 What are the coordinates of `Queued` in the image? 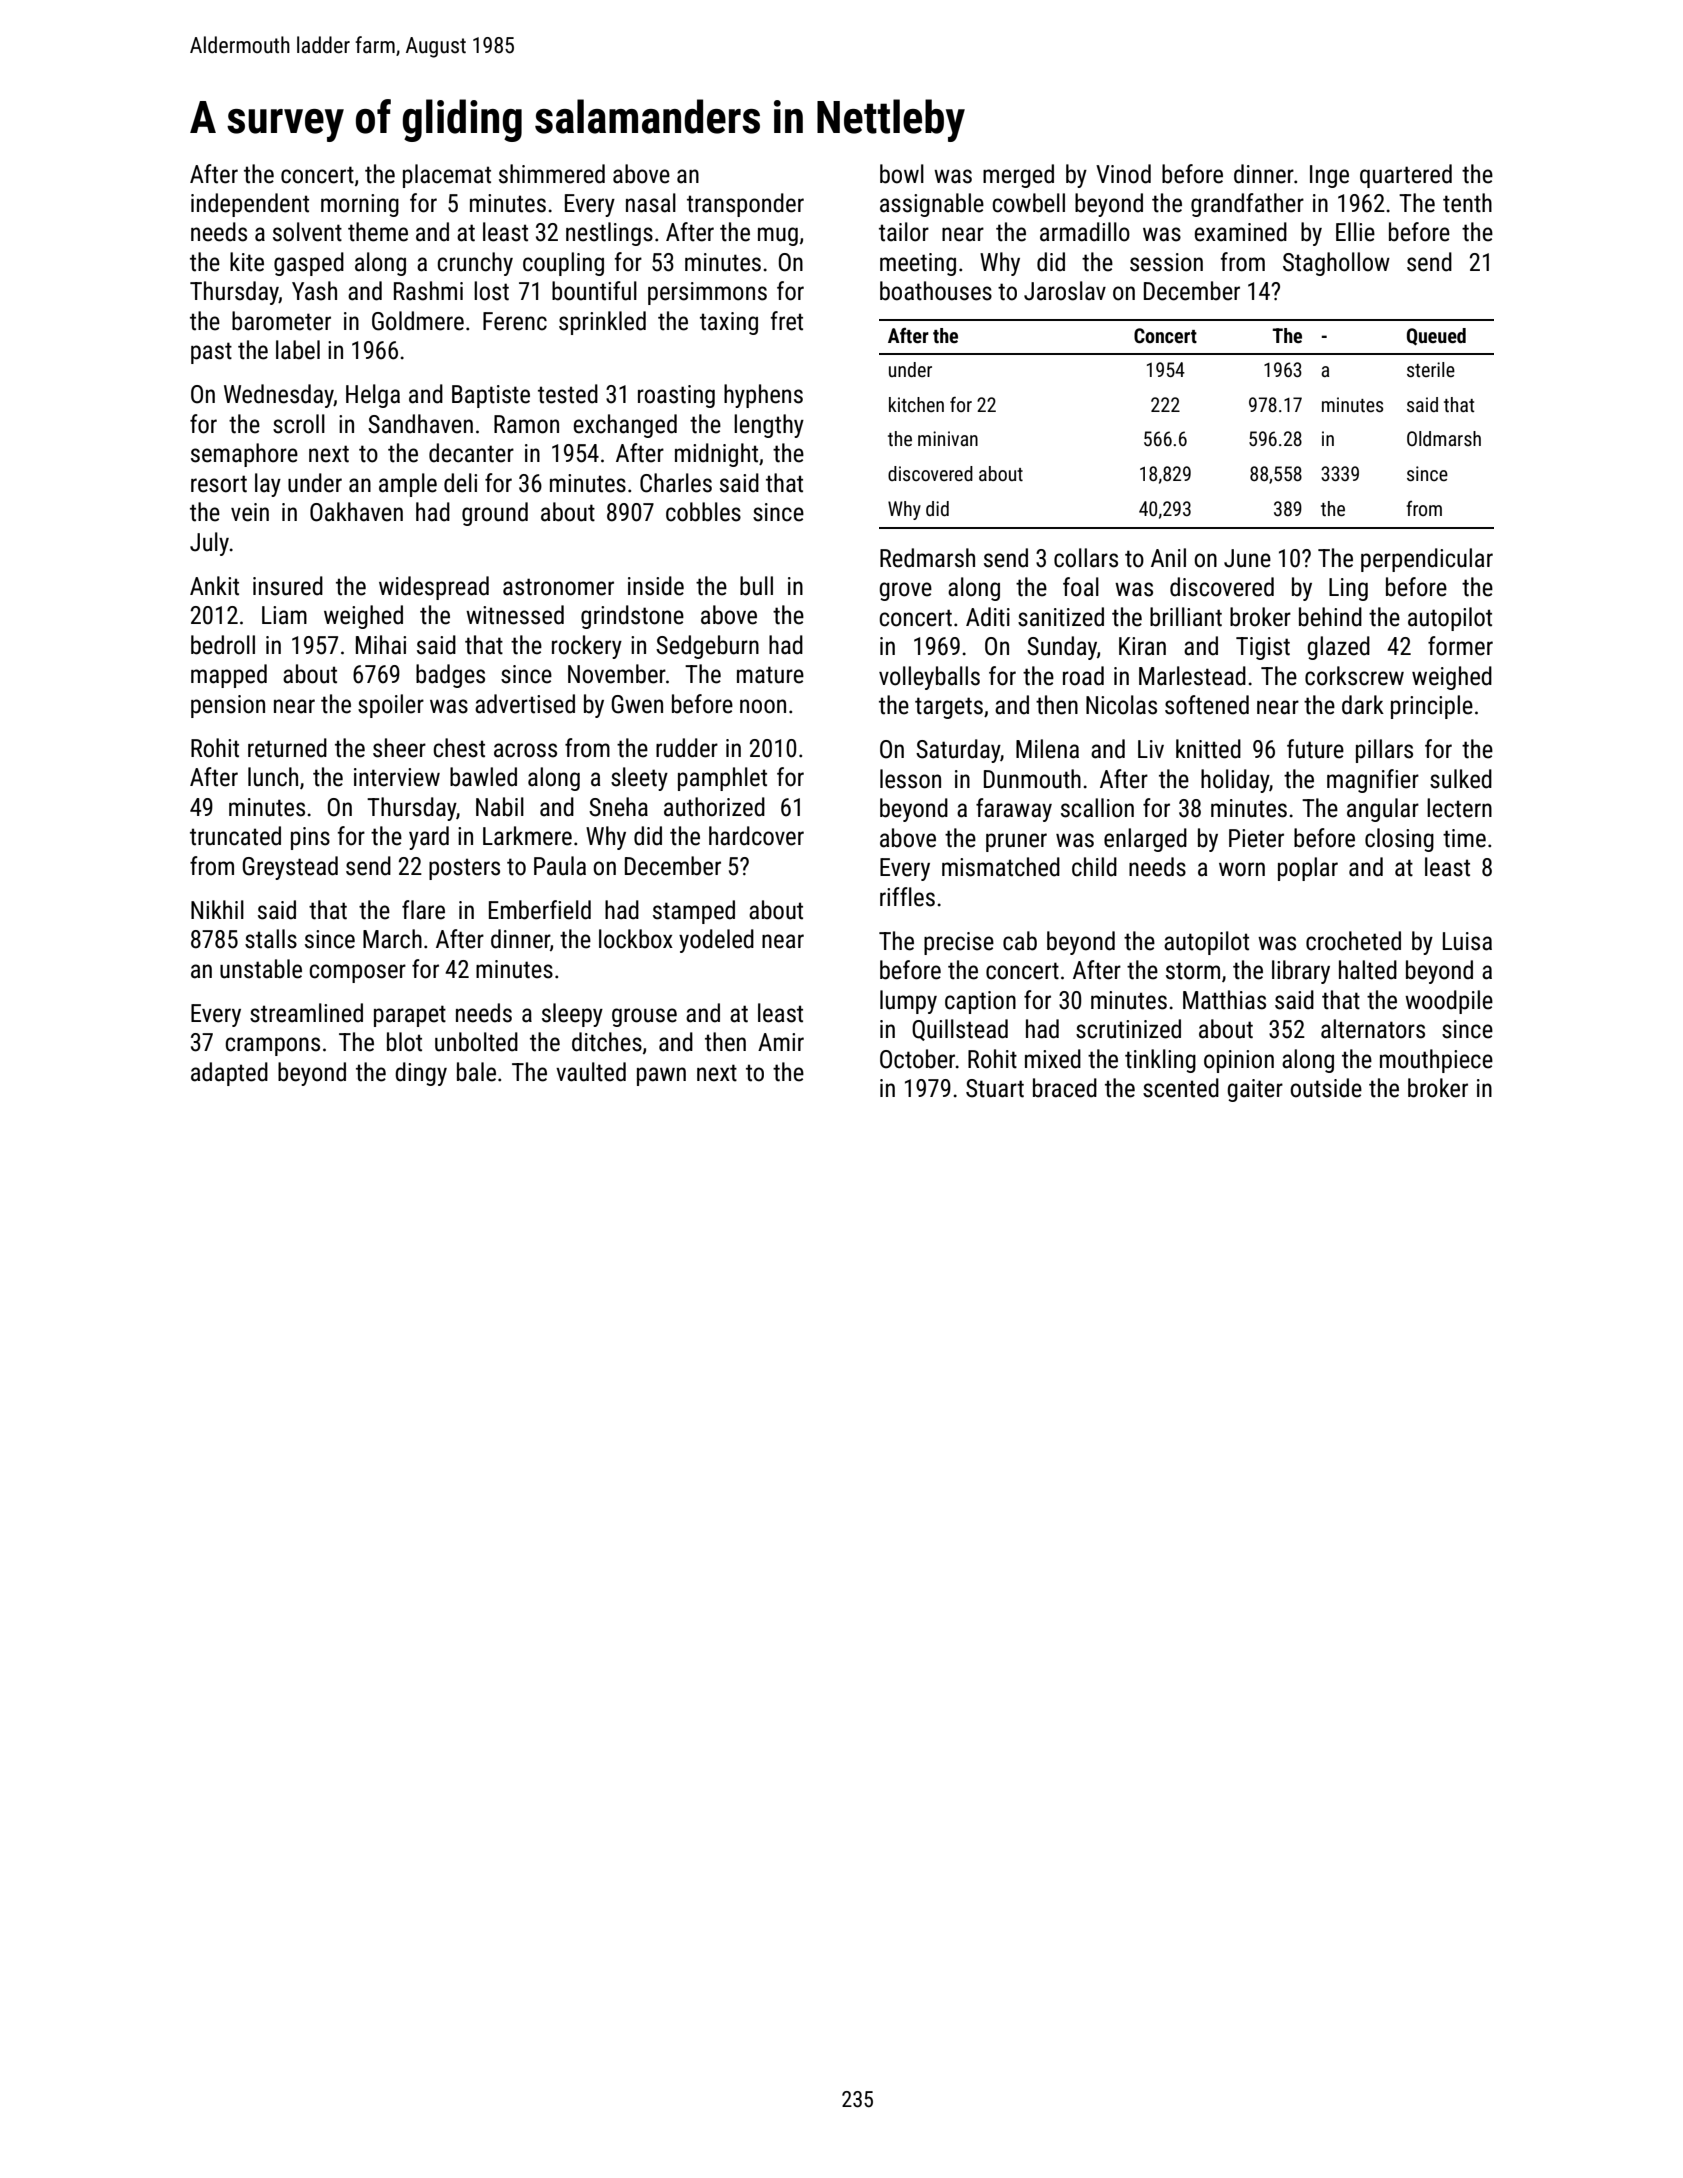 It's located at (1436, 337).
